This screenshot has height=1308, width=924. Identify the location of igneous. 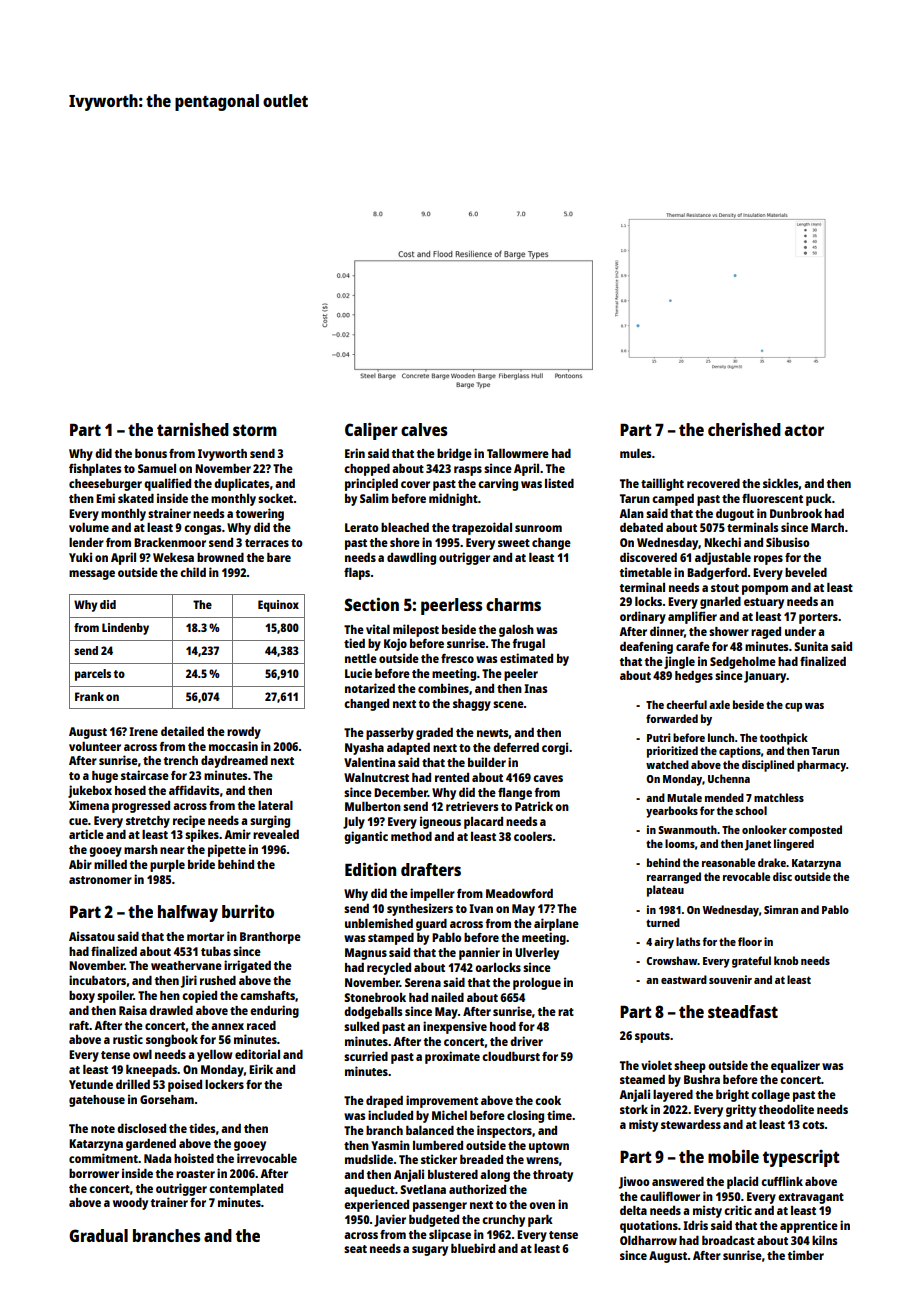
(440, 822).
